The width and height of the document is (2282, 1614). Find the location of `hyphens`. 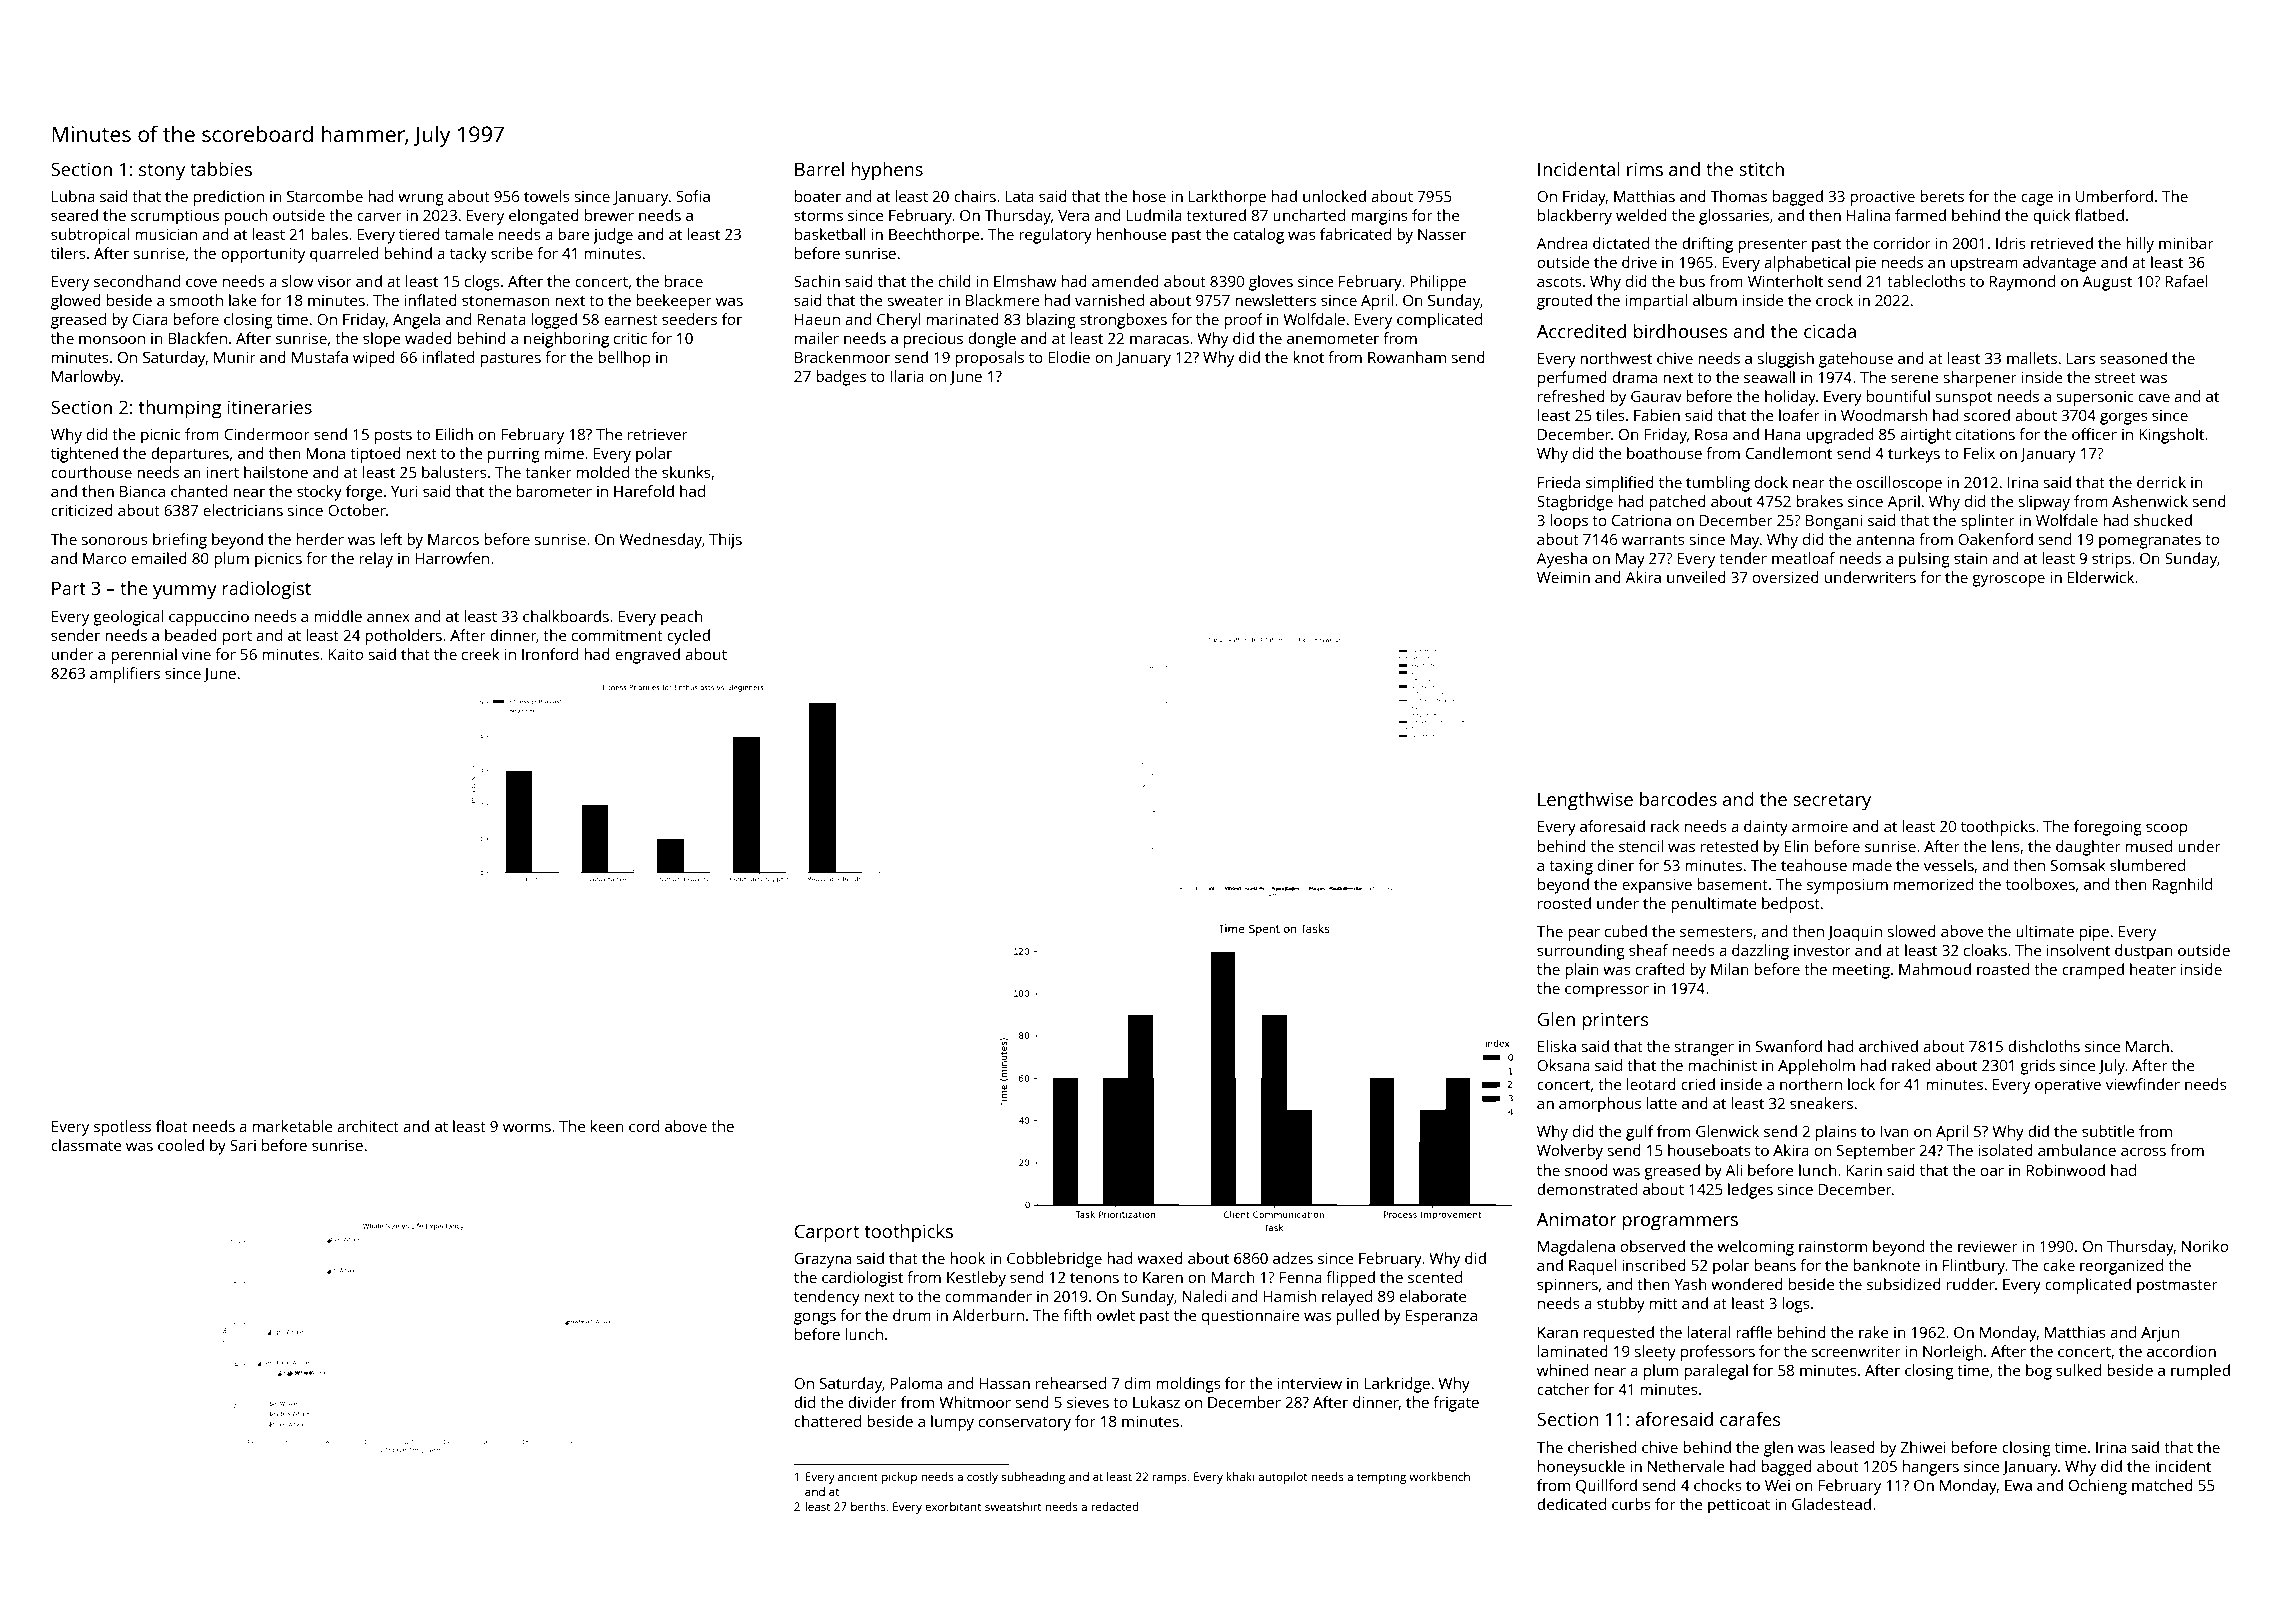

hyphens is located at coordinates (887, 171).
